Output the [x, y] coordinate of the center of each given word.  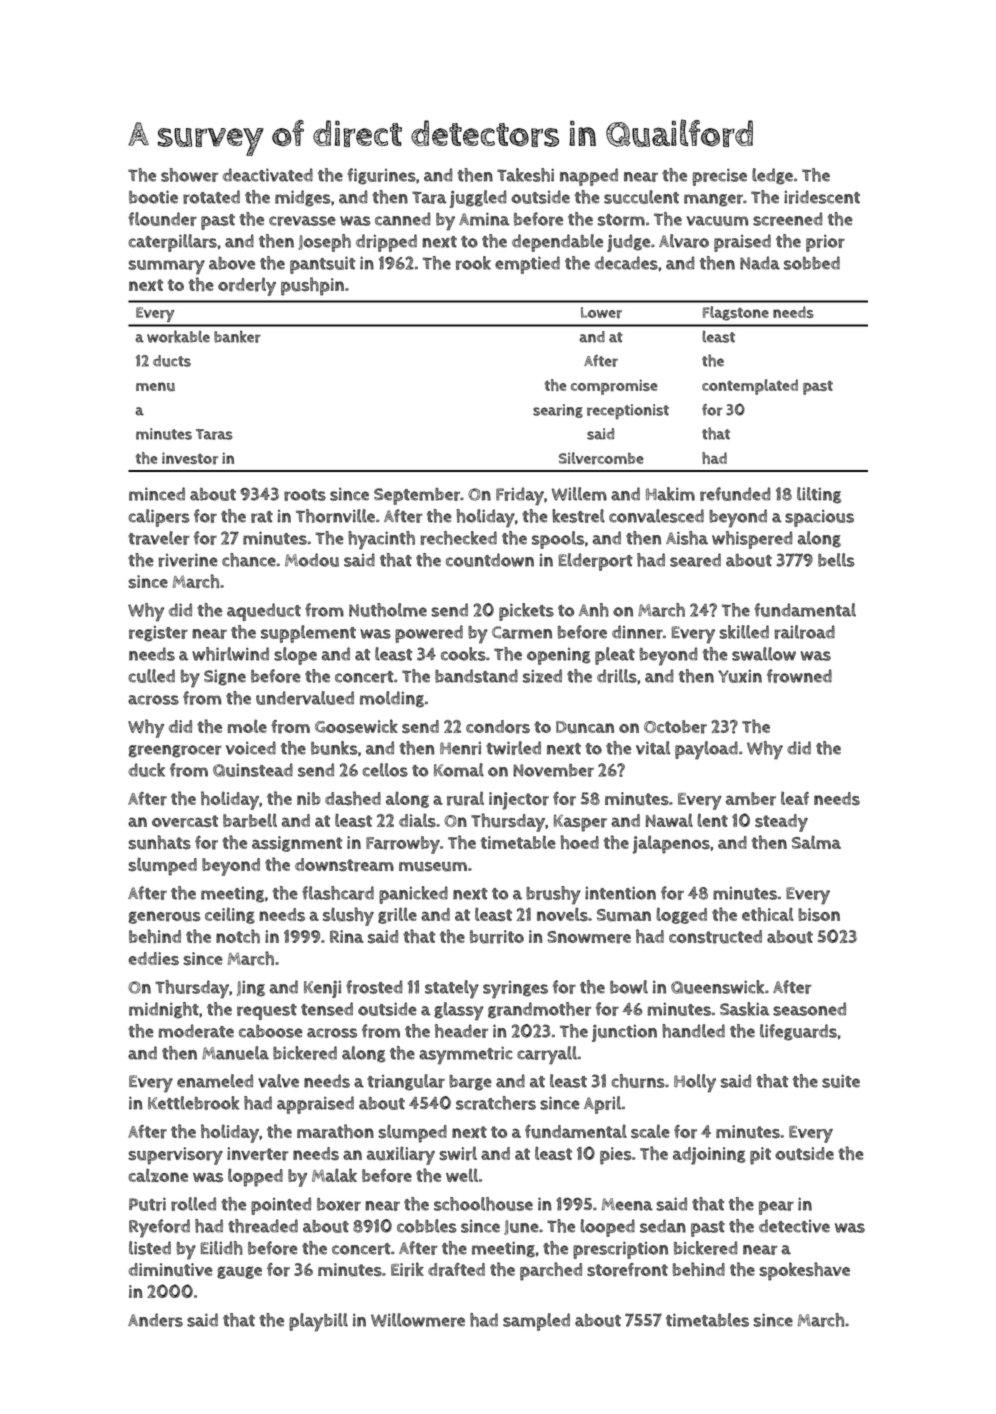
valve [278, 1081]
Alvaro [684, 241]
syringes [515, 990]
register [158, 633]
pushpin [312, 286]
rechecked [458, 538]
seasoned [809, 1009]
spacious [819, 518]
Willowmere [418, 1320]
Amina [484, 219]
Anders [155, 1320]
